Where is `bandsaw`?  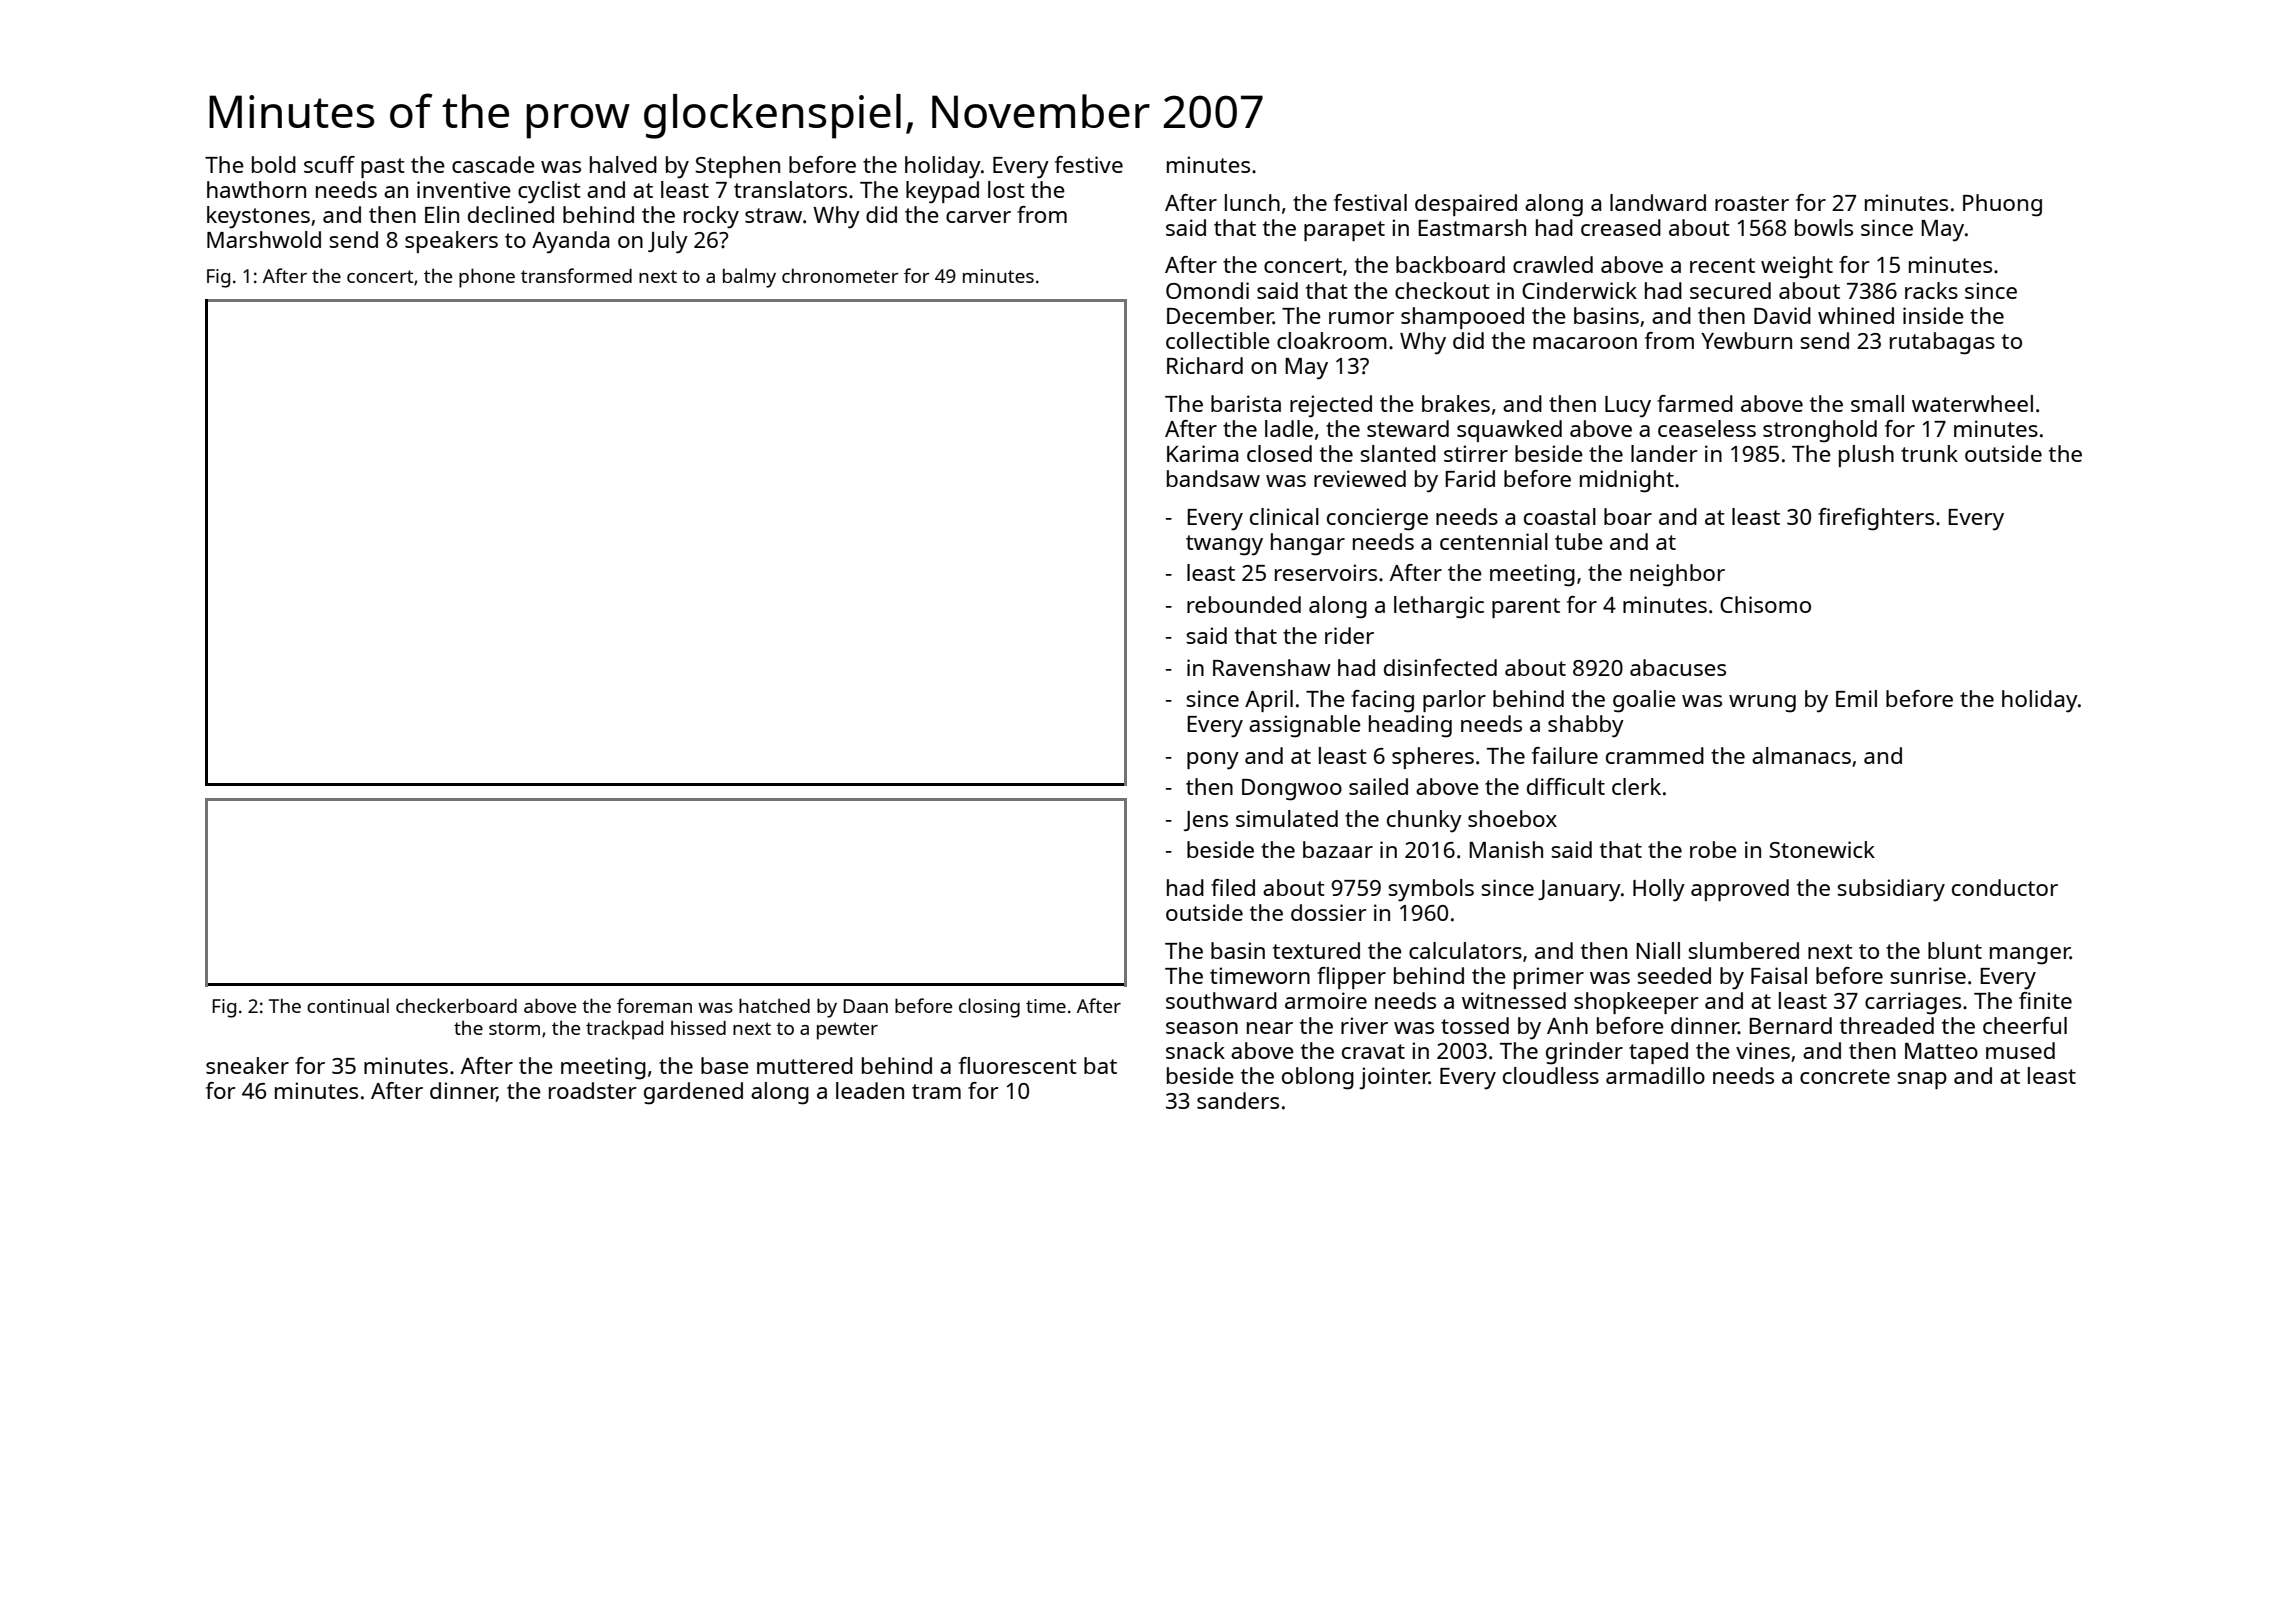 bandsaw is located at coordinates (1213, 478).
